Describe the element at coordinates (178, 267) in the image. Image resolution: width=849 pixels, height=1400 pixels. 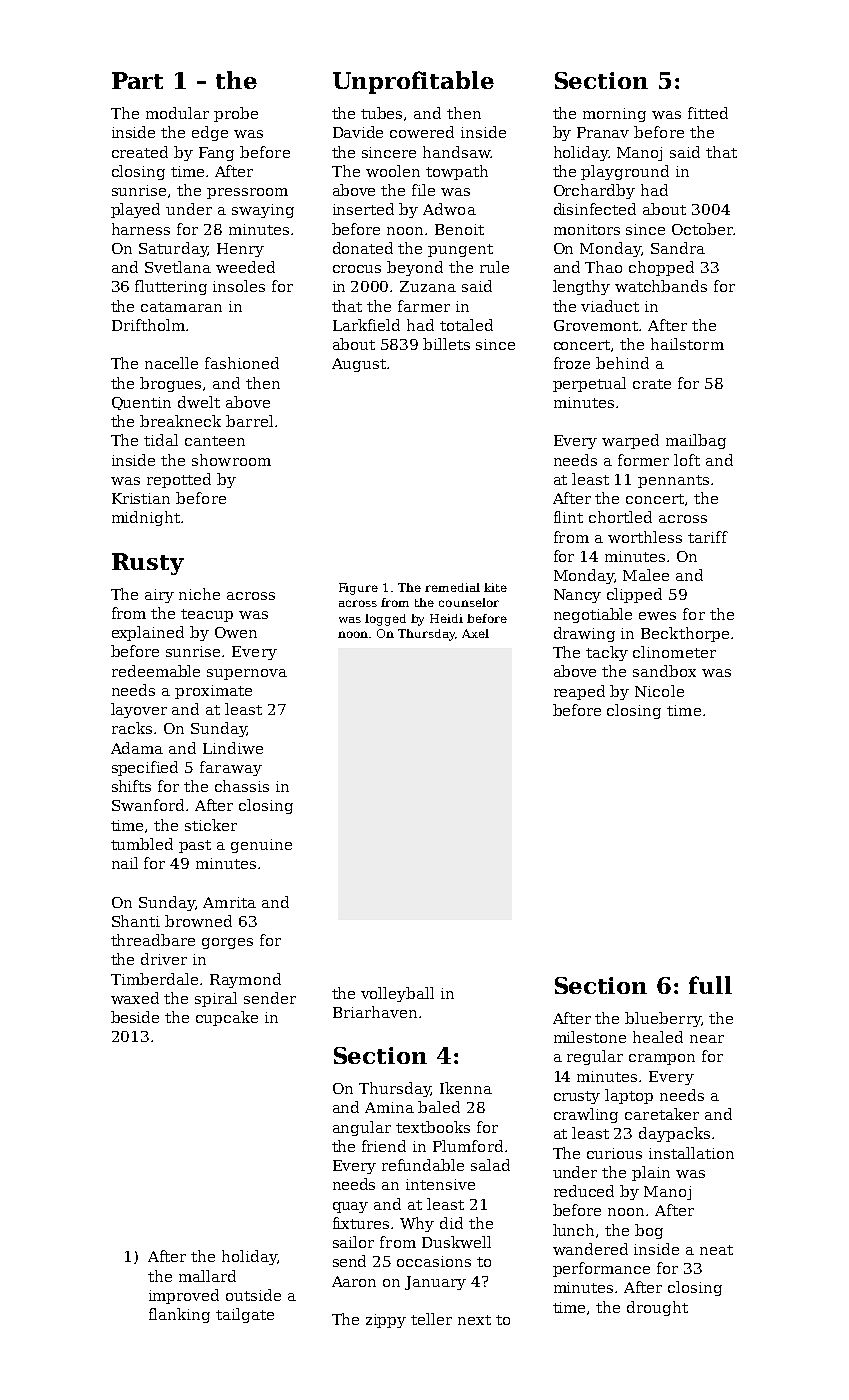
I see `Svetlana` at that location.
